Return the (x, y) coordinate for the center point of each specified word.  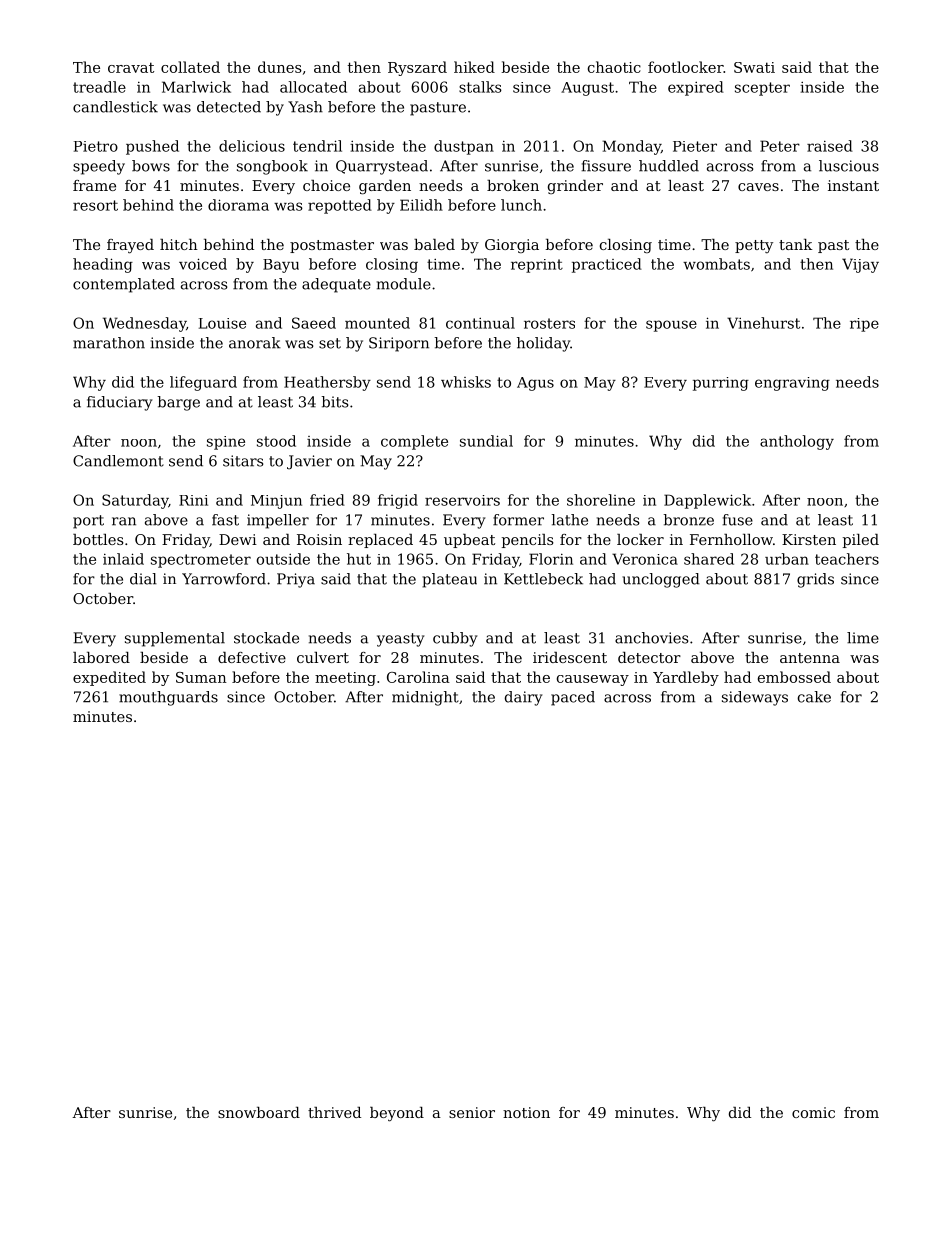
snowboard (259, 1112)
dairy (523, 698)
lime (863, 638)
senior (472, 1112)
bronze (688, 520)
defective (252, 657)
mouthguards (168, 698)
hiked (474, 67)
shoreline (601, 500)
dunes (280, 67)
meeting (345, 679)
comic (813, 1112)
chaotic (614, 67)
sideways (755, 698)
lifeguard (203, 383)
